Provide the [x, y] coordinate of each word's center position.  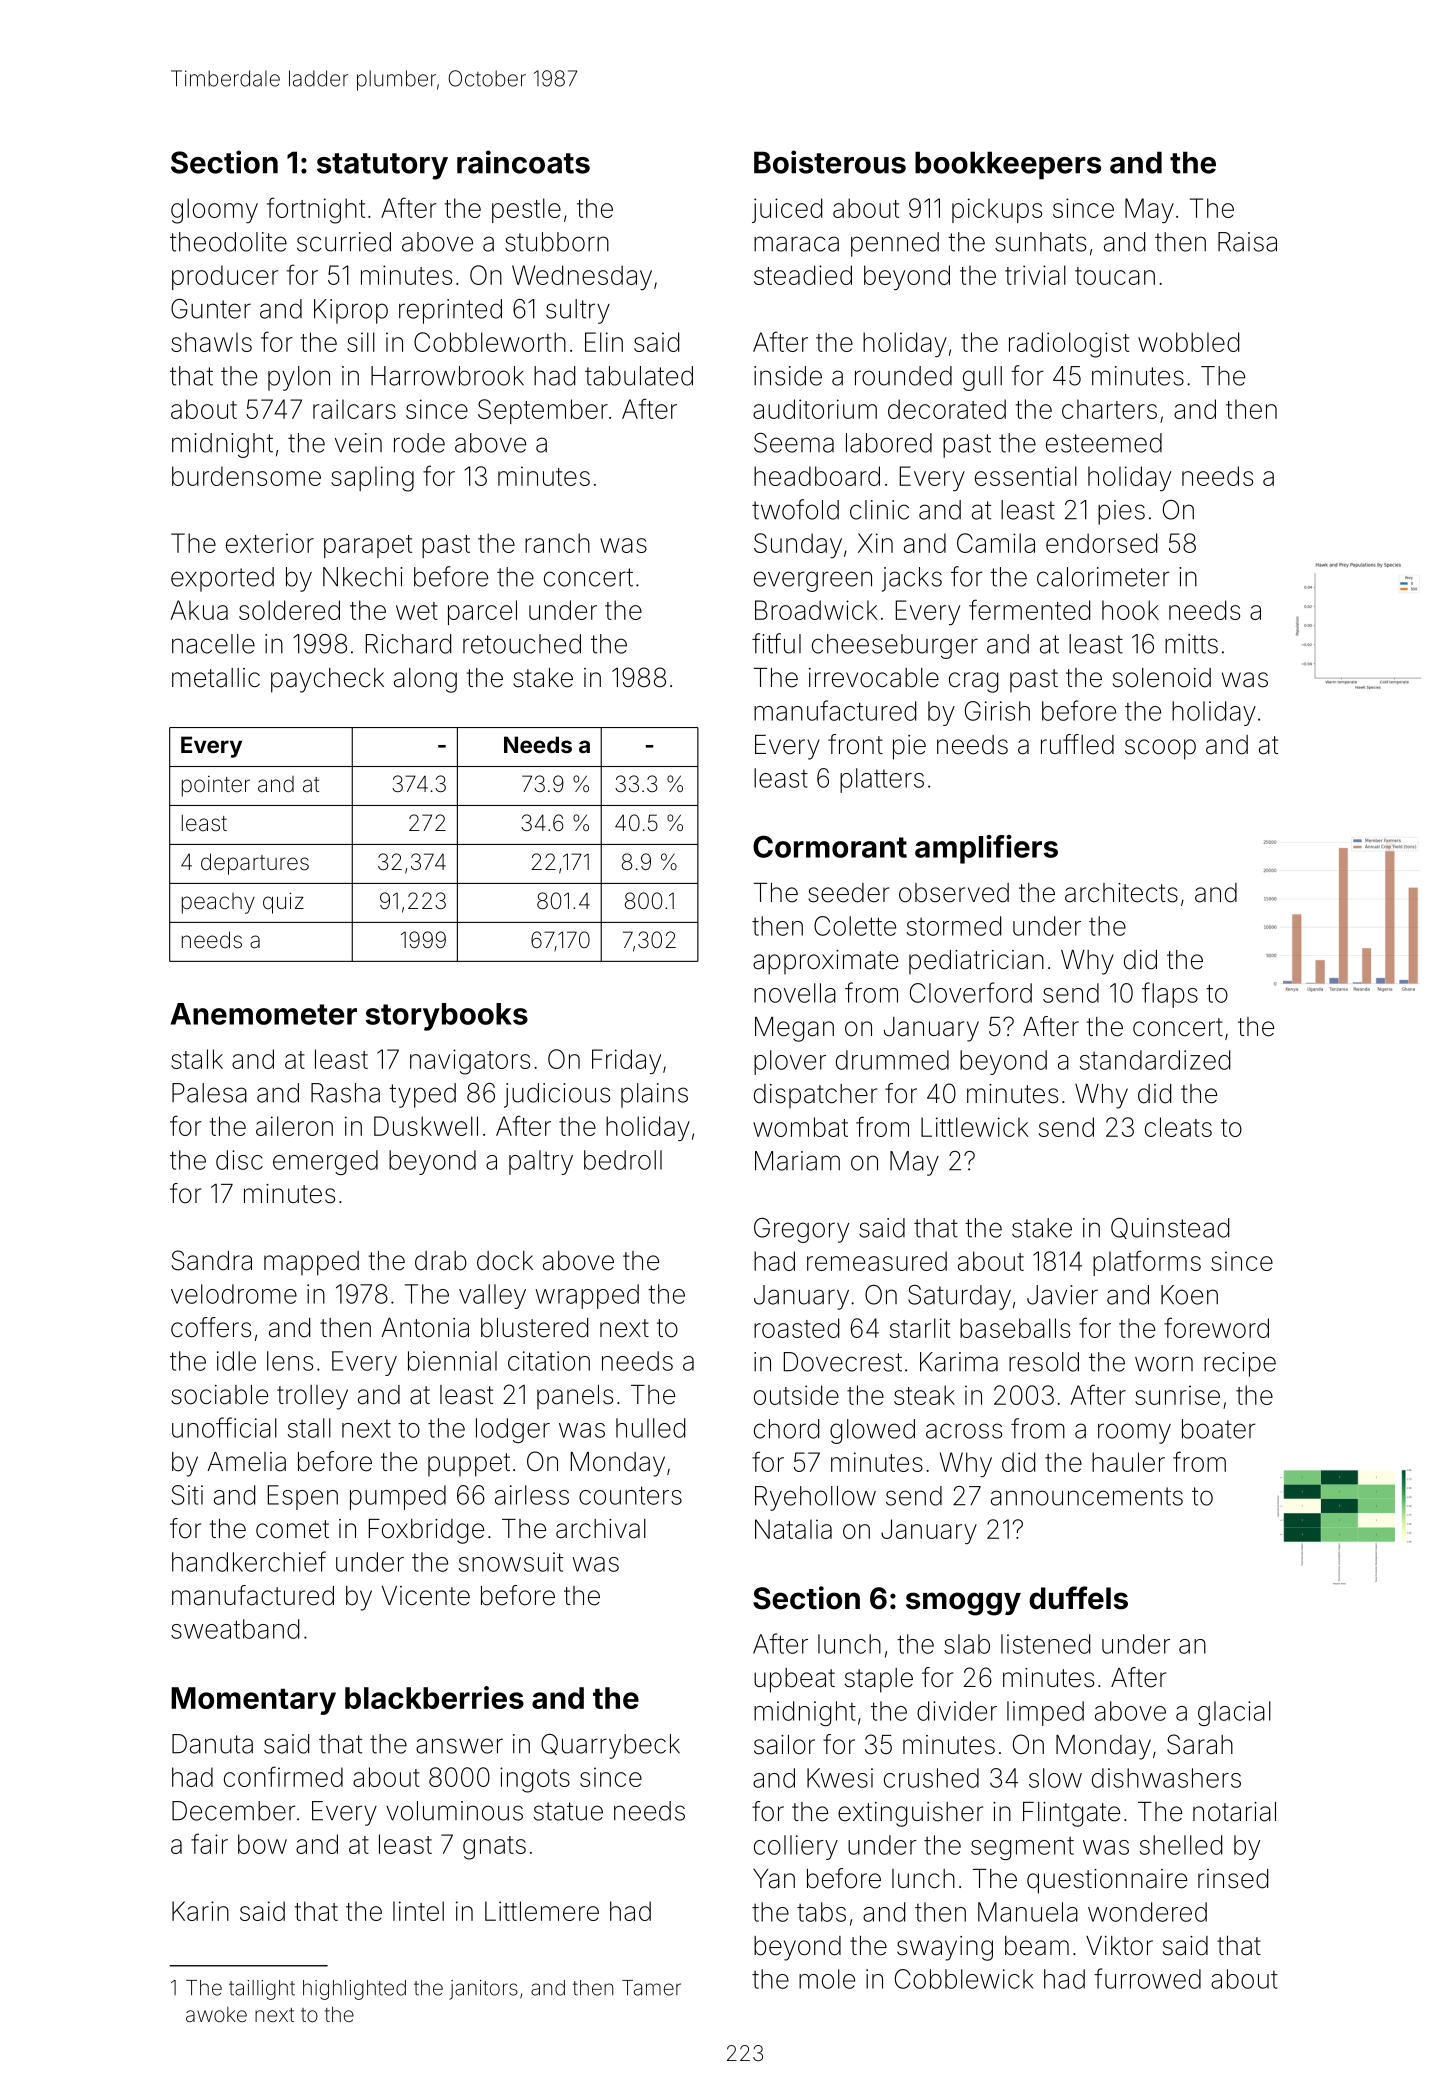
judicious [557, 1095]
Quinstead [1170, 1228]
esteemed [1104, 443]
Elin [604, 342]
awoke [216, 2014]
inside [788, 376]
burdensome [246, 476]
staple [879, 1680]
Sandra [212, 1260]
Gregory [801, 1230]
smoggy [963, 1604]
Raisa [1247, 242]
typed [422, 1095]
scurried [344, 242]
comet [292, 1529]
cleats [1178, 1127]
